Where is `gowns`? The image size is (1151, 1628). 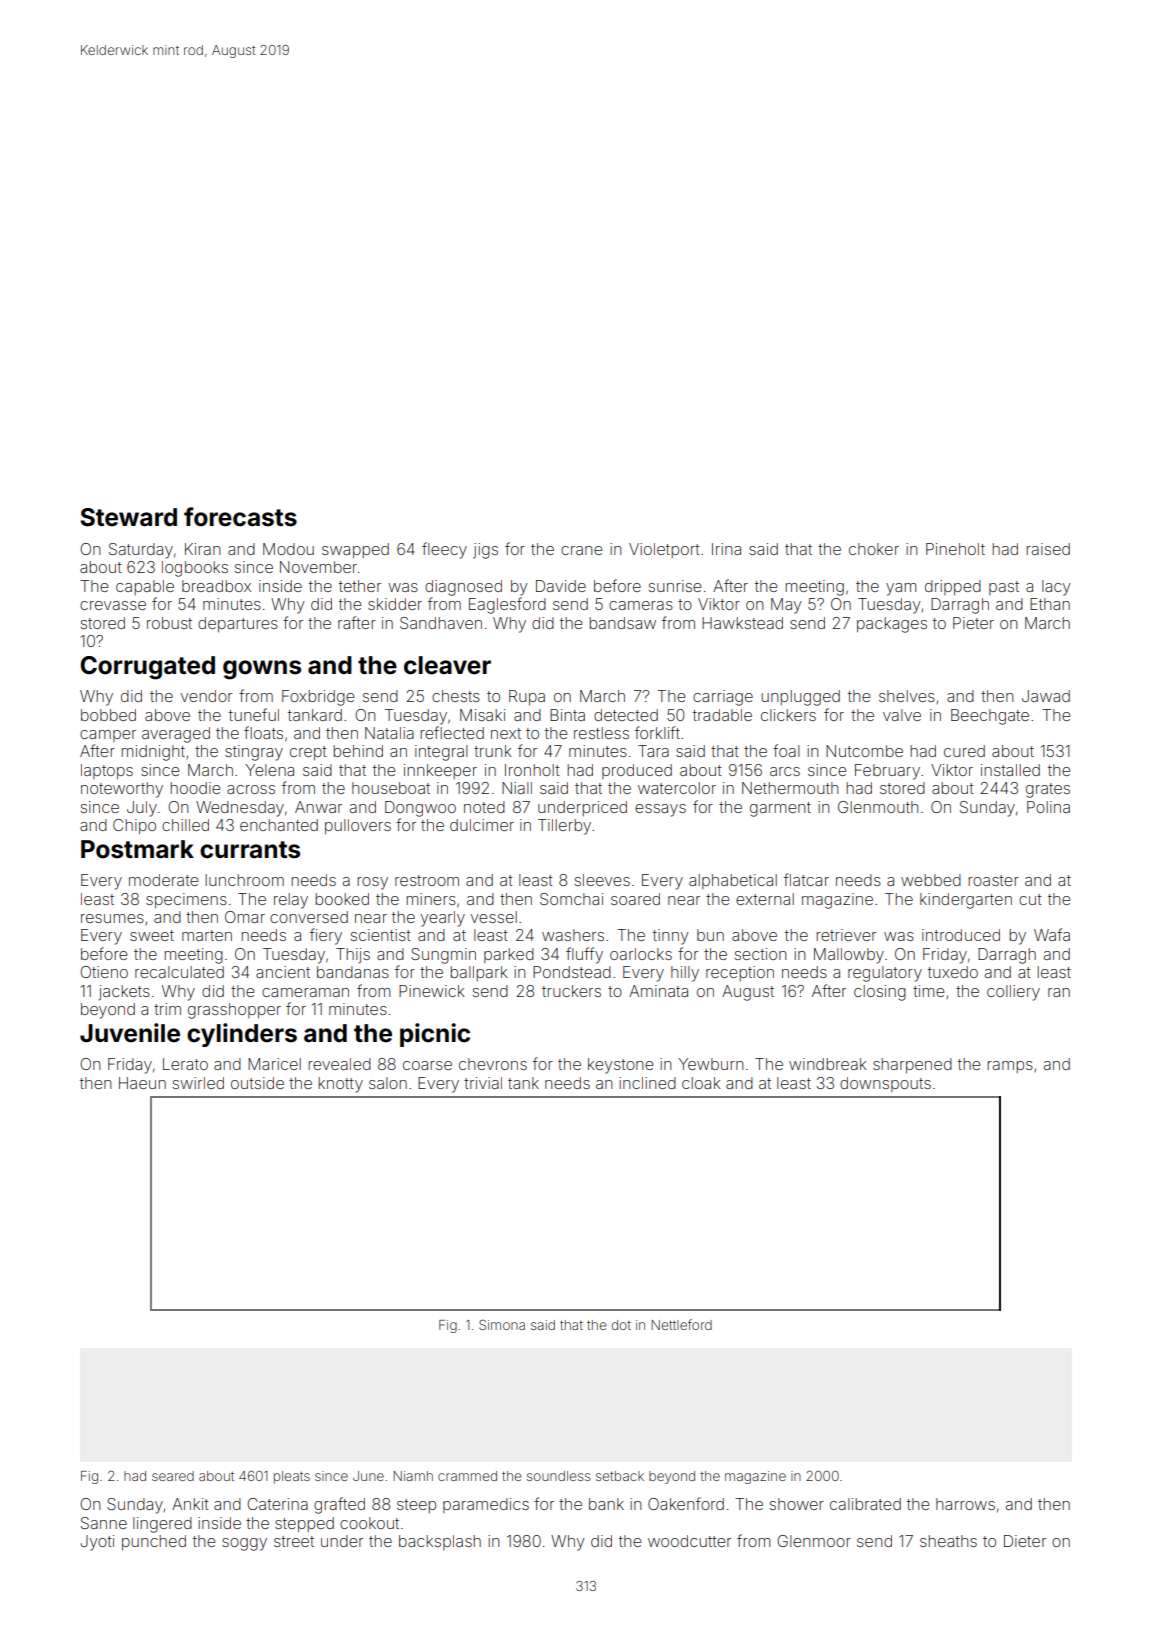
gowns is located at coordinates (262, 670).
